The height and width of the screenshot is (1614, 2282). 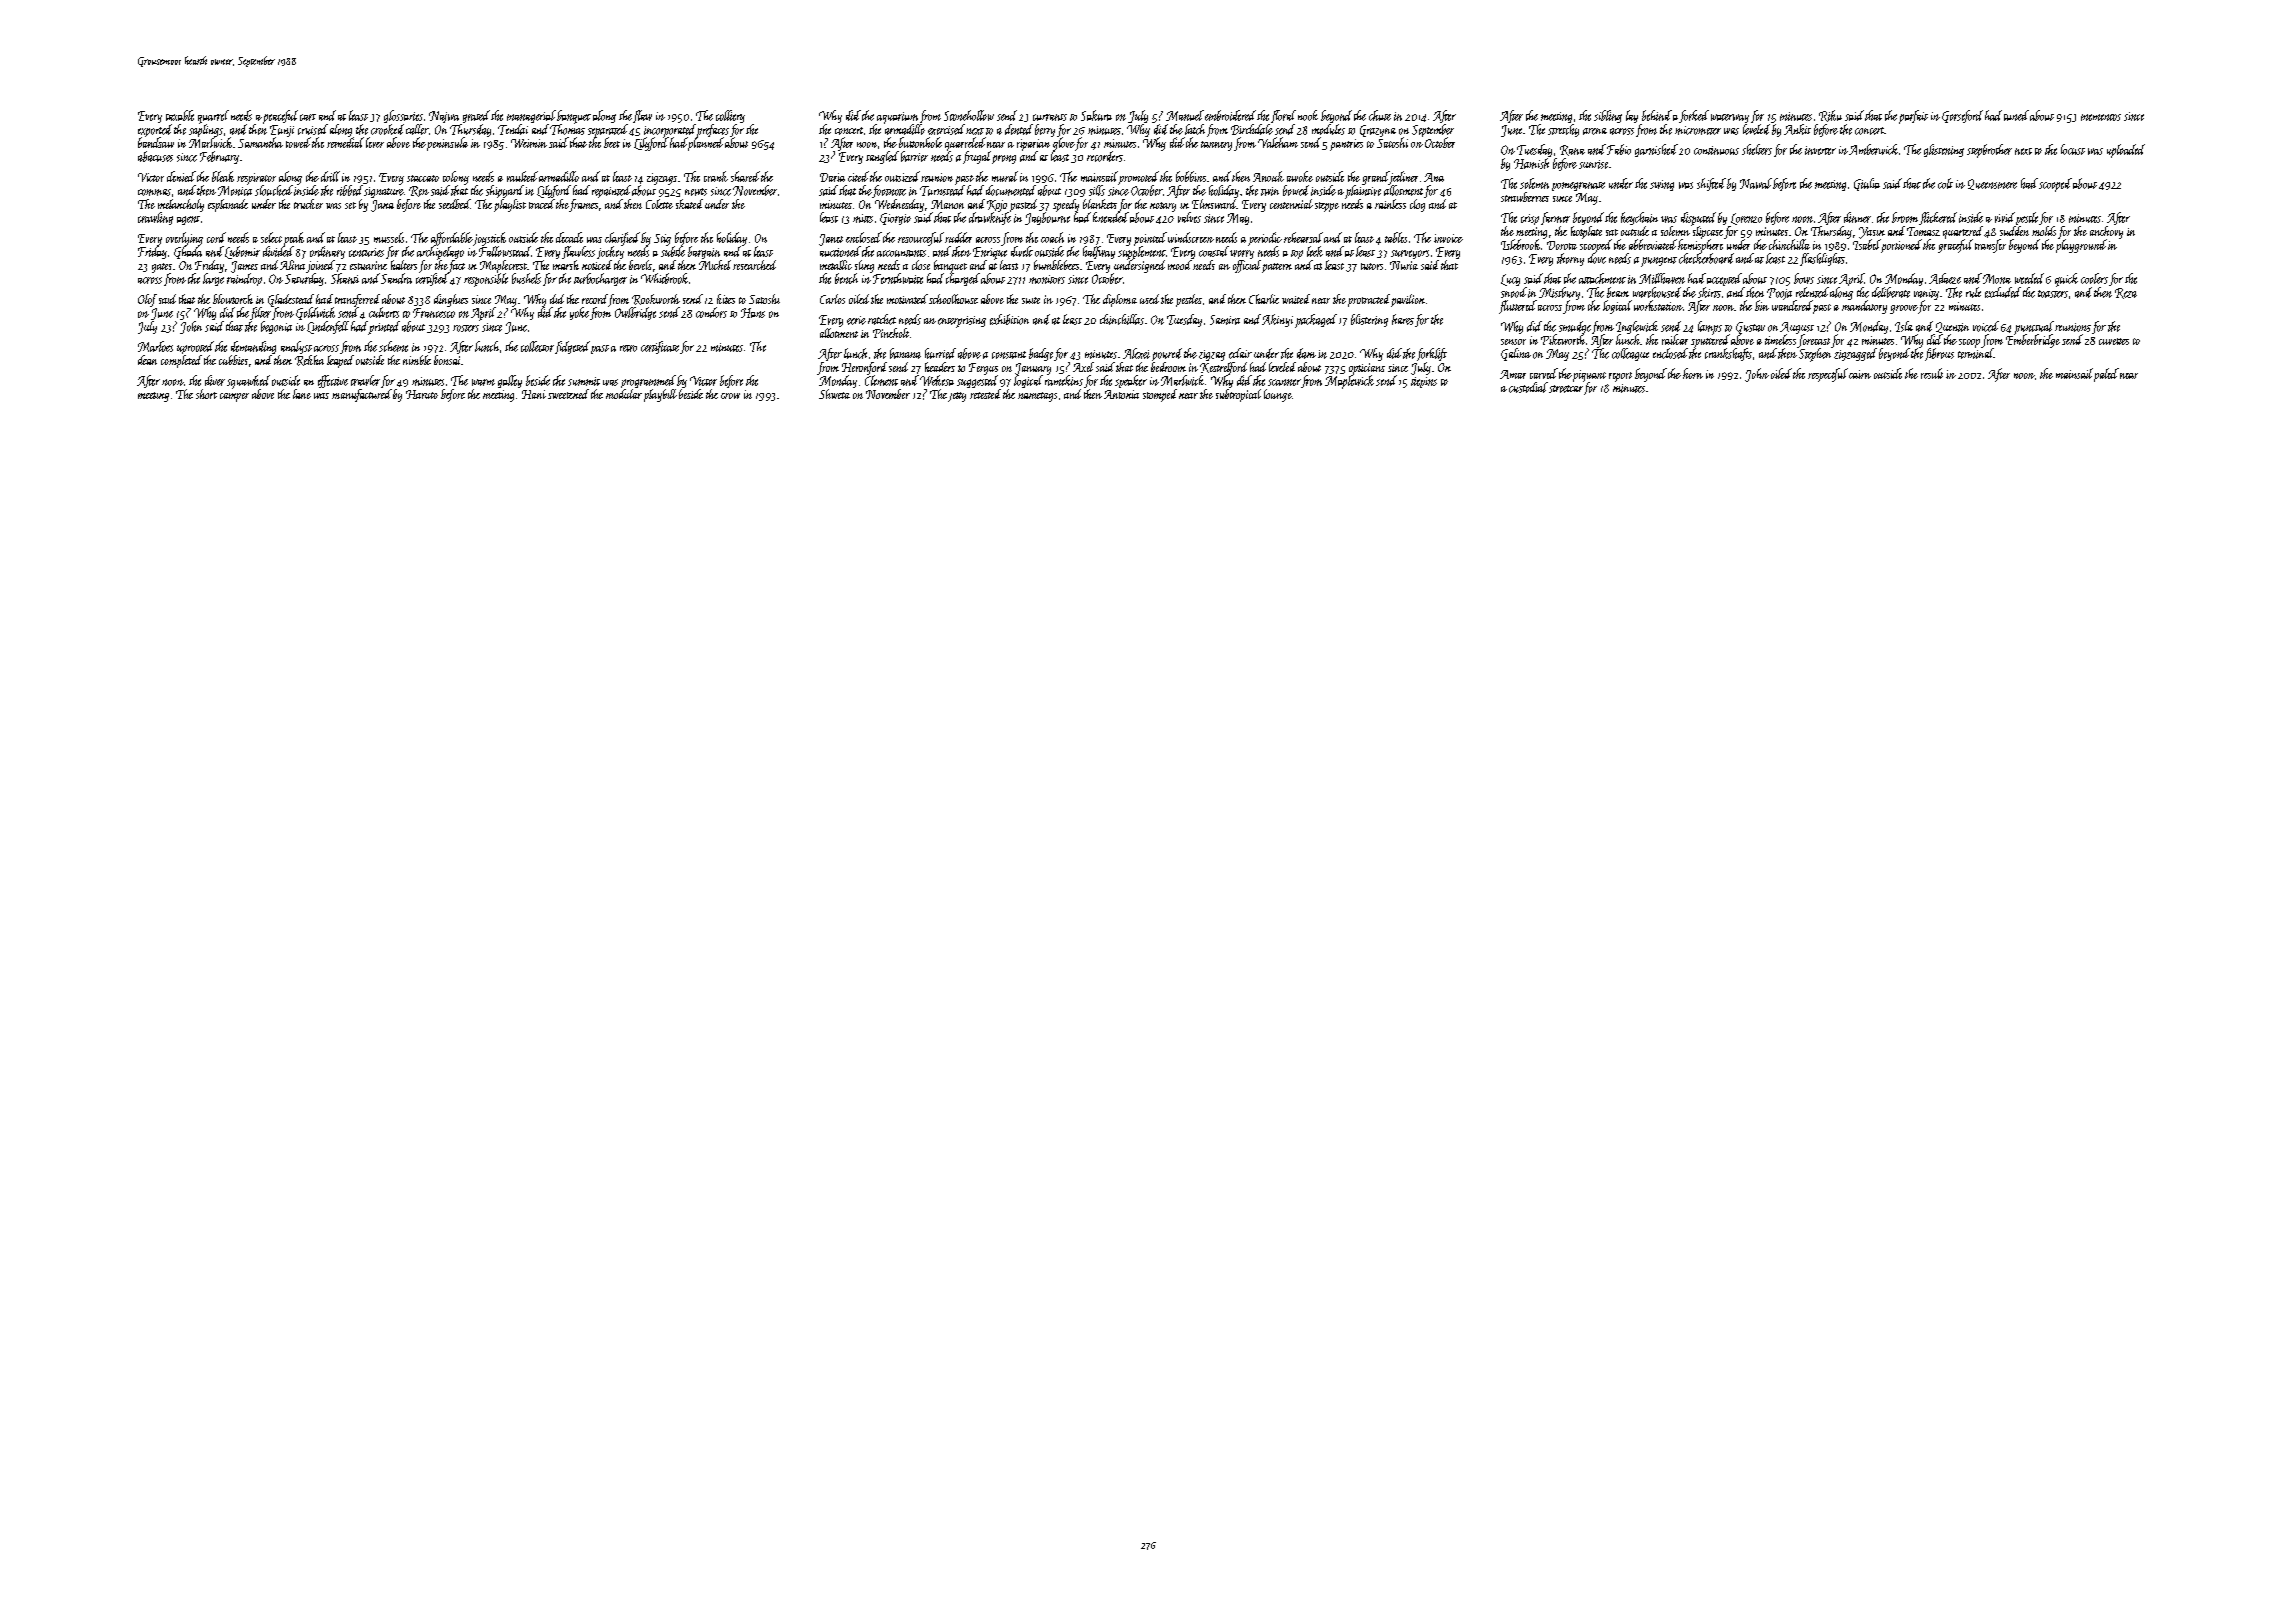 What do you see at coordinates (1064, 144) in the screenshot?
I see `glove` at bounding box center [1064, 144].
